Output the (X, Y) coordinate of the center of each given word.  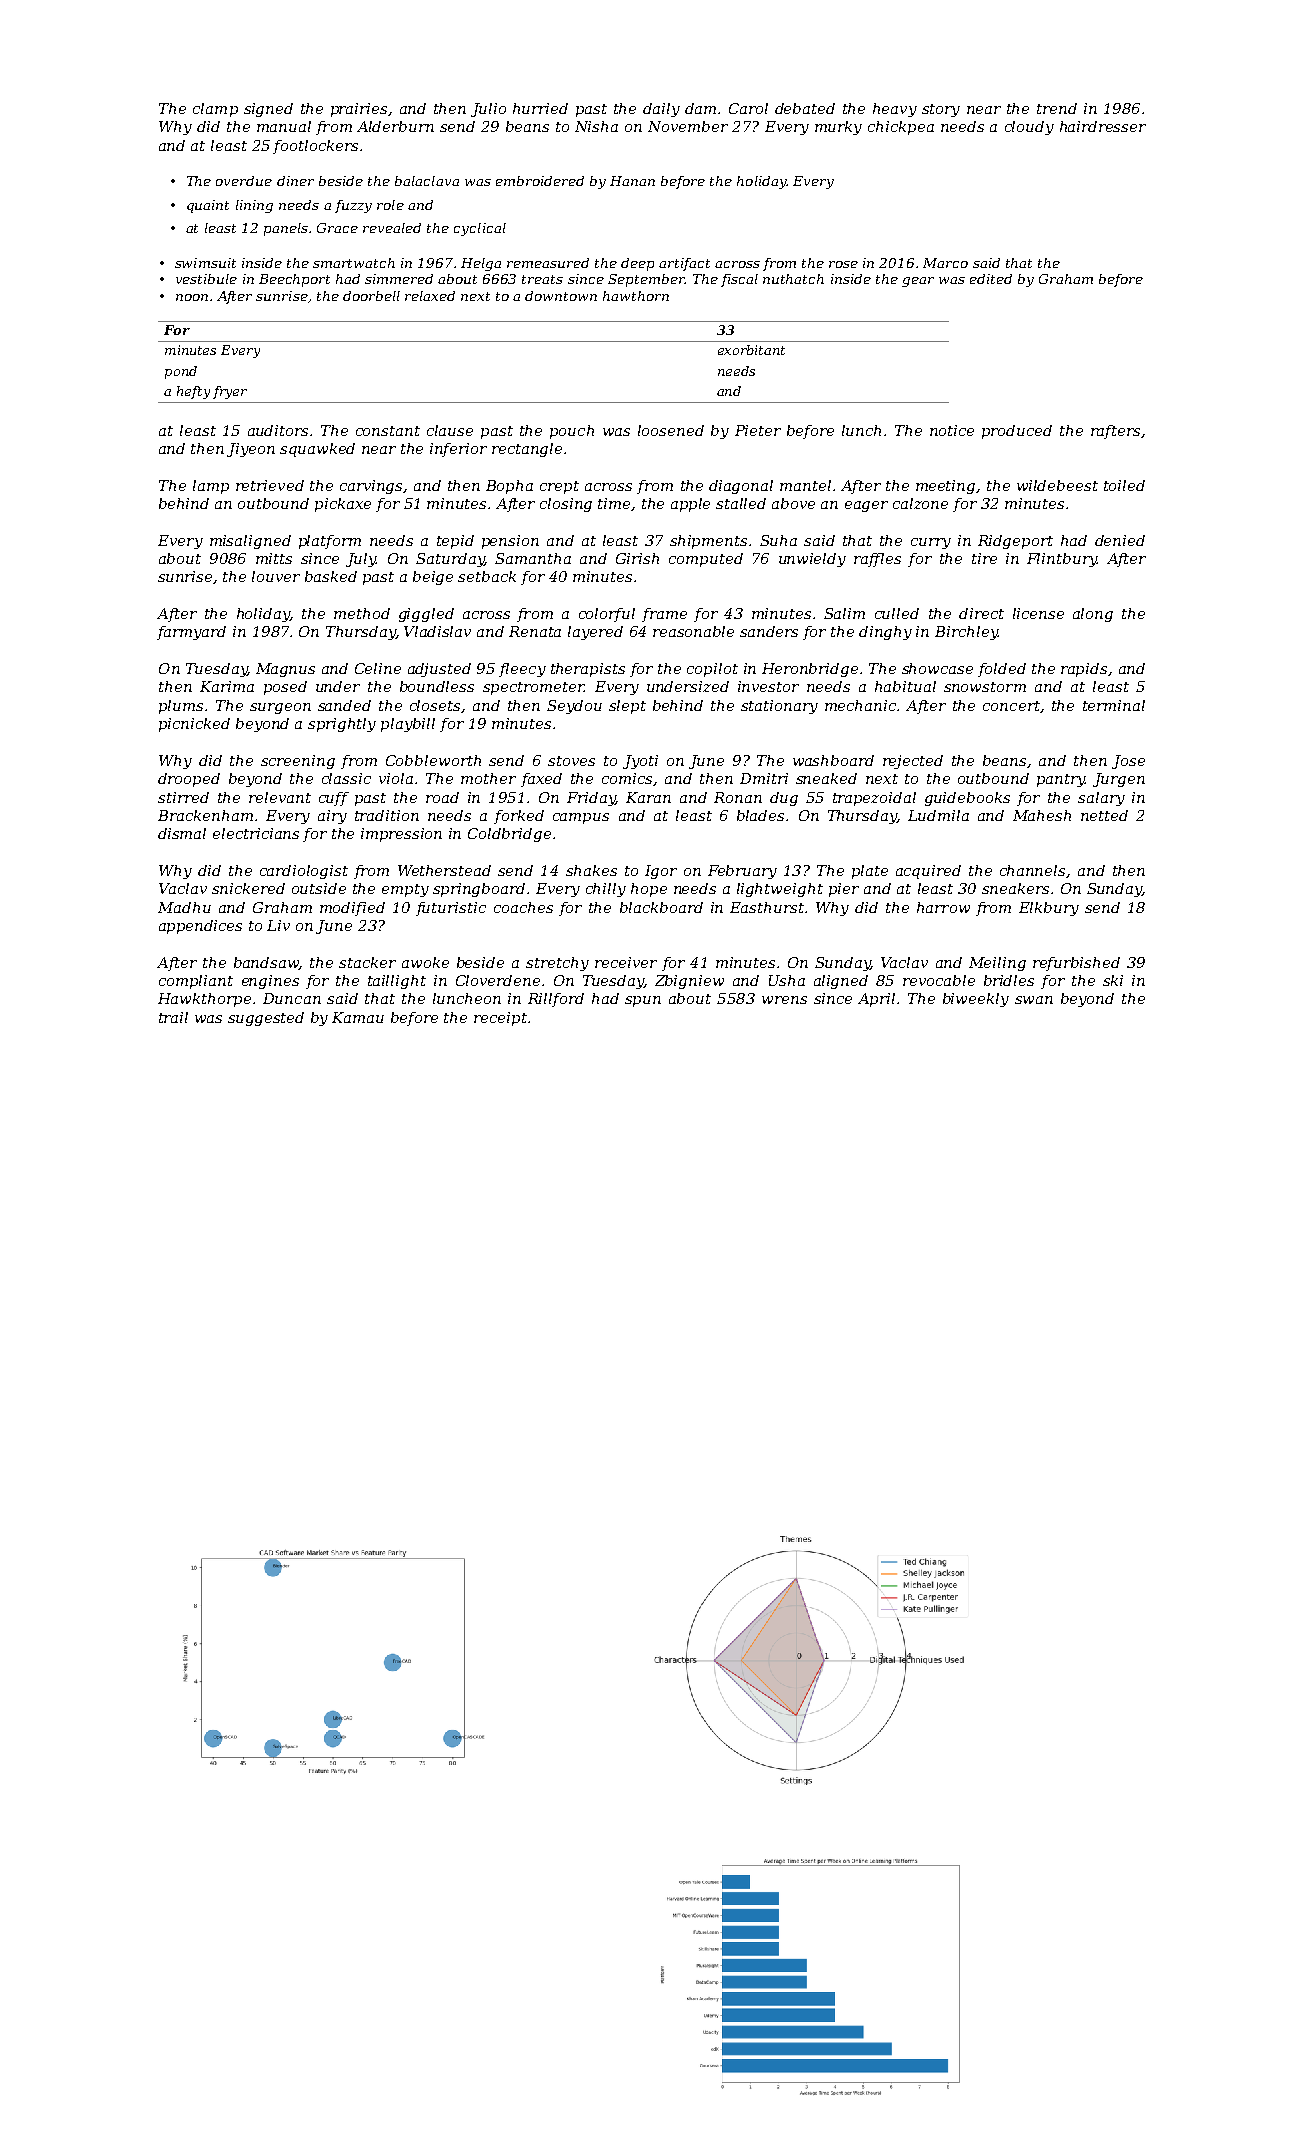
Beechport (294, 280)
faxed (541, 780)
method (362, 613)
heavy (895, 110)
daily (661, 110)
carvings (371, 487)
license (1038, 613)
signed (268, 110)
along (1093, 615)
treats (542, 279)
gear (918, 282)
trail (173, 1017)
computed (706, 560)
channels (1032, 870)
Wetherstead (444, 870)
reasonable (693, 631)
